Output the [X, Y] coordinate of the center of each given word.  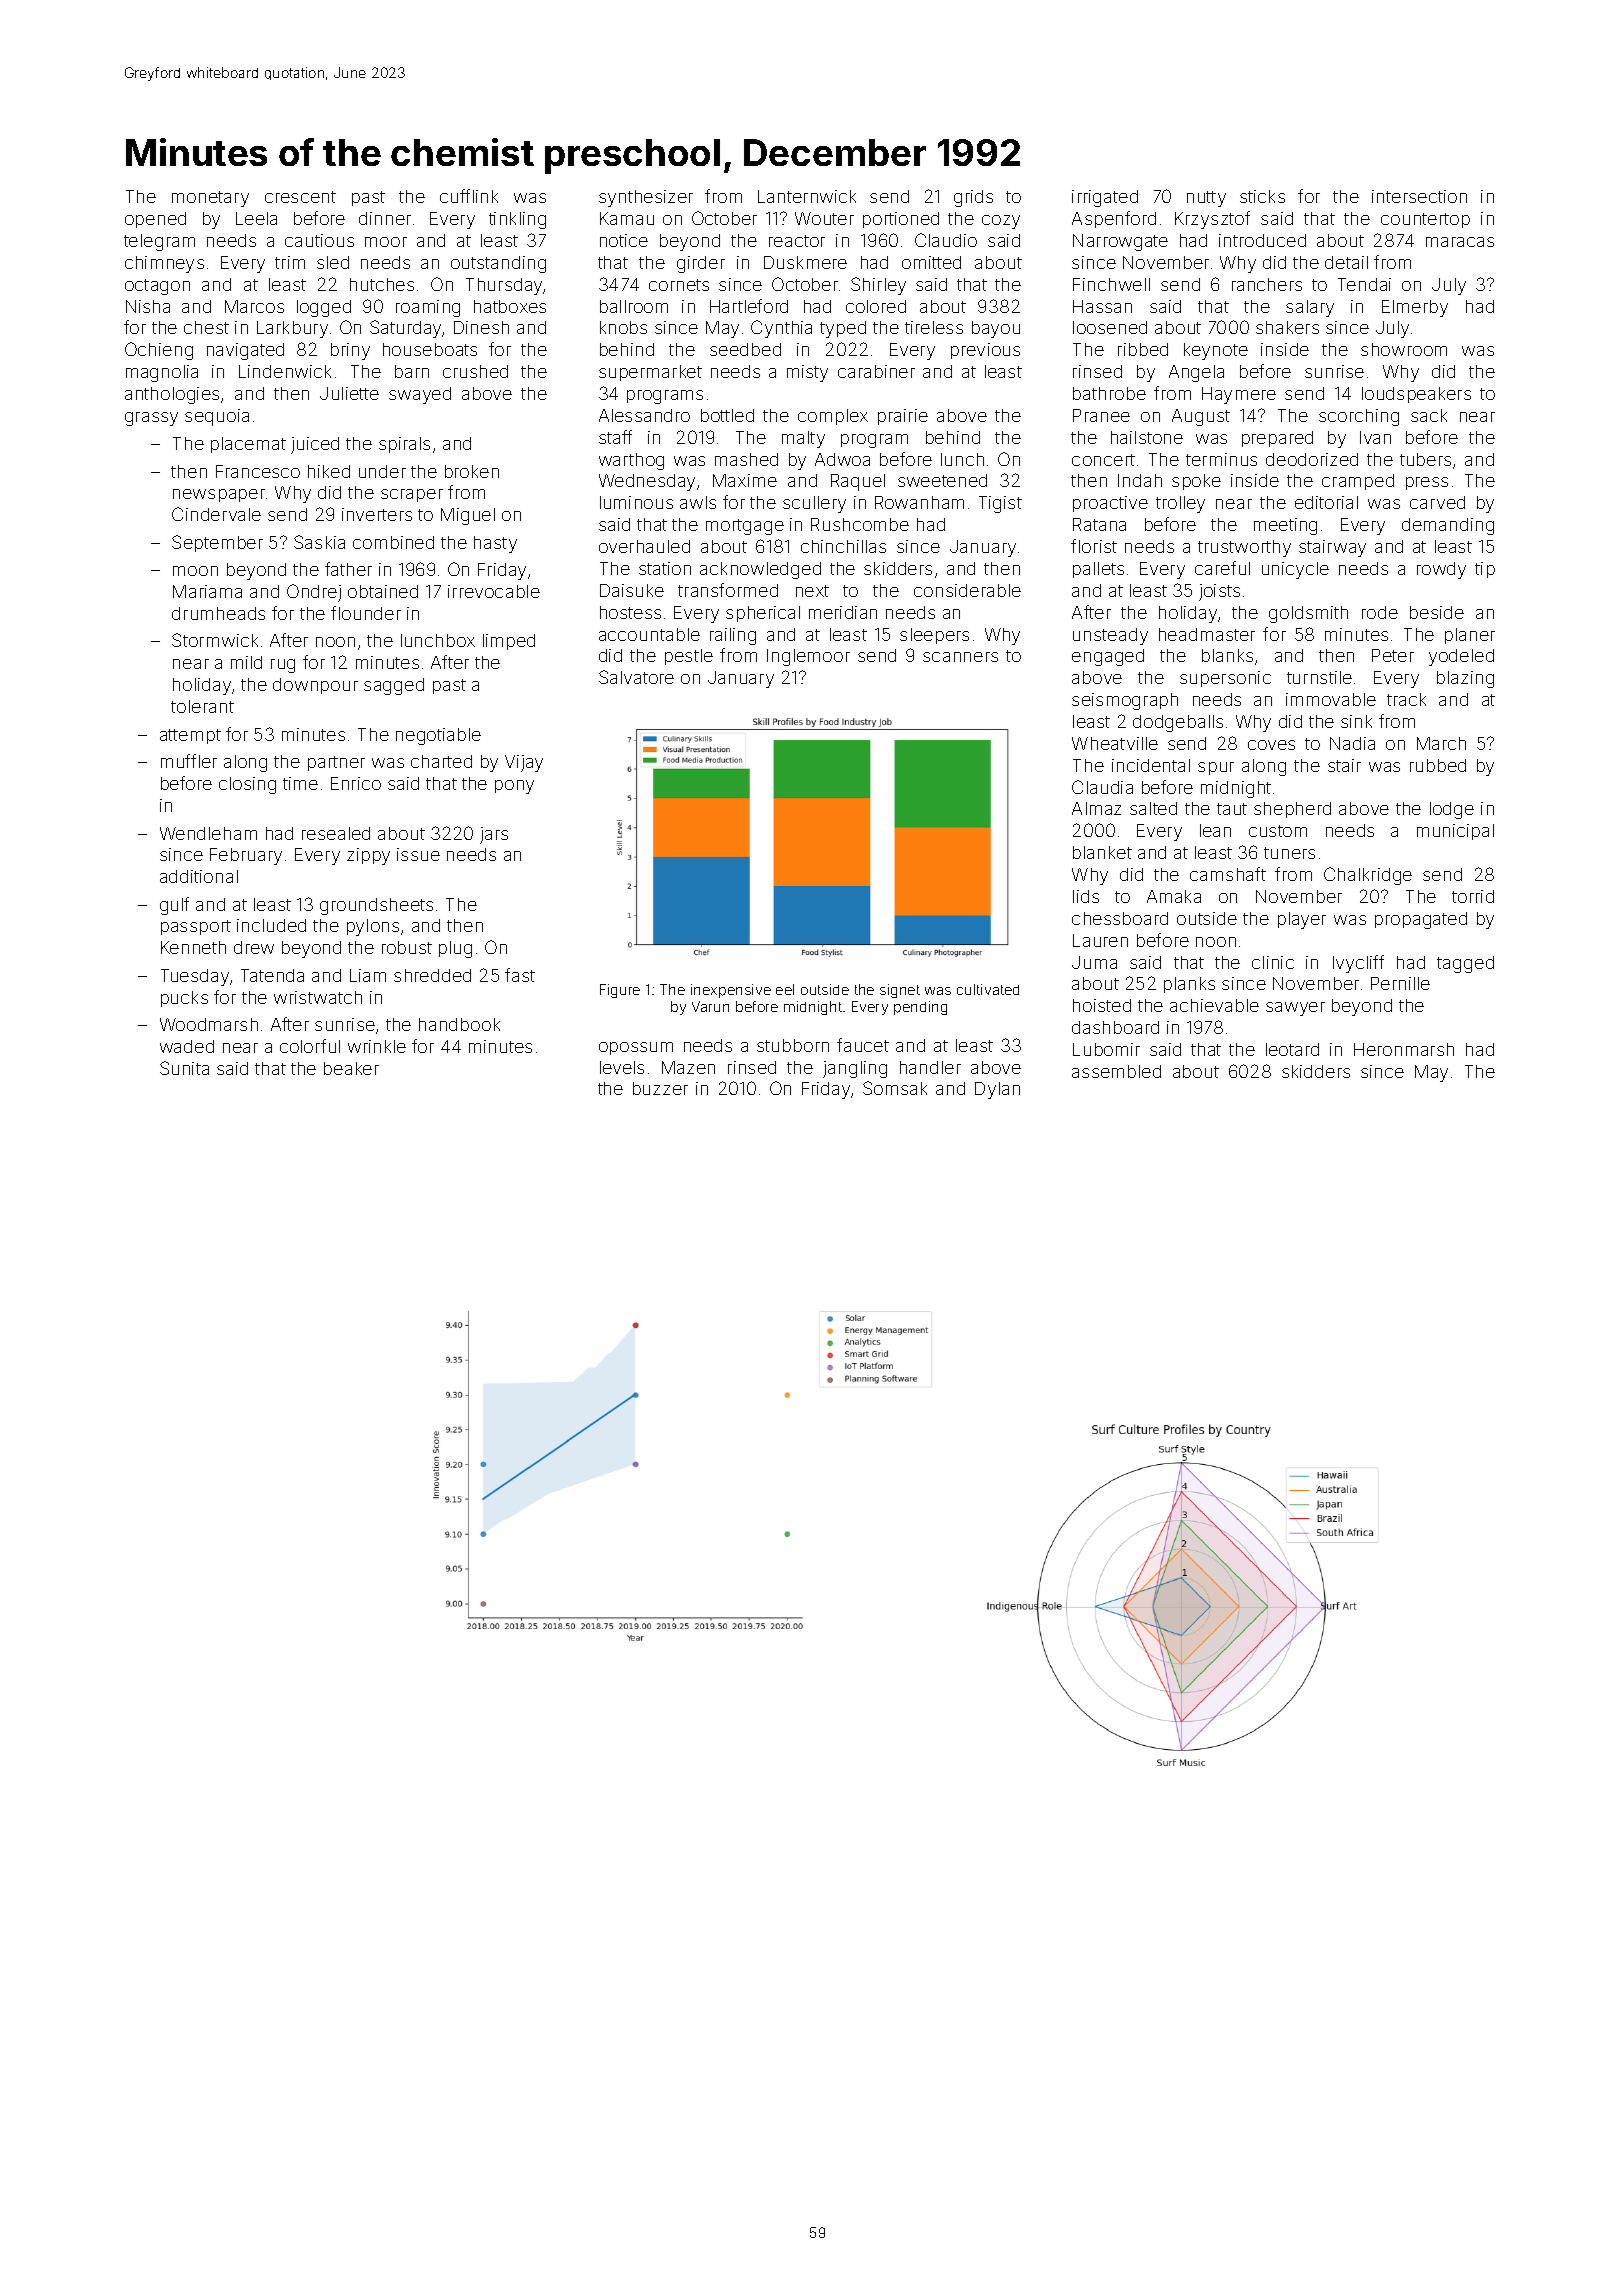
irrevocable [494, 591]
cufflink [469, 196]
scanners [960, 657]
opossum [636, 1048]
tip [1485, 570]
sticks [1262, 196]
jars [494, 835]
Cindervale [216, 514]
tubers [1425, 459]
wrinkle [377, 1046]
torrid [1473, 896]
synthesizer [646, 198]
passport [196, 927]
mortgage [745, 527]
